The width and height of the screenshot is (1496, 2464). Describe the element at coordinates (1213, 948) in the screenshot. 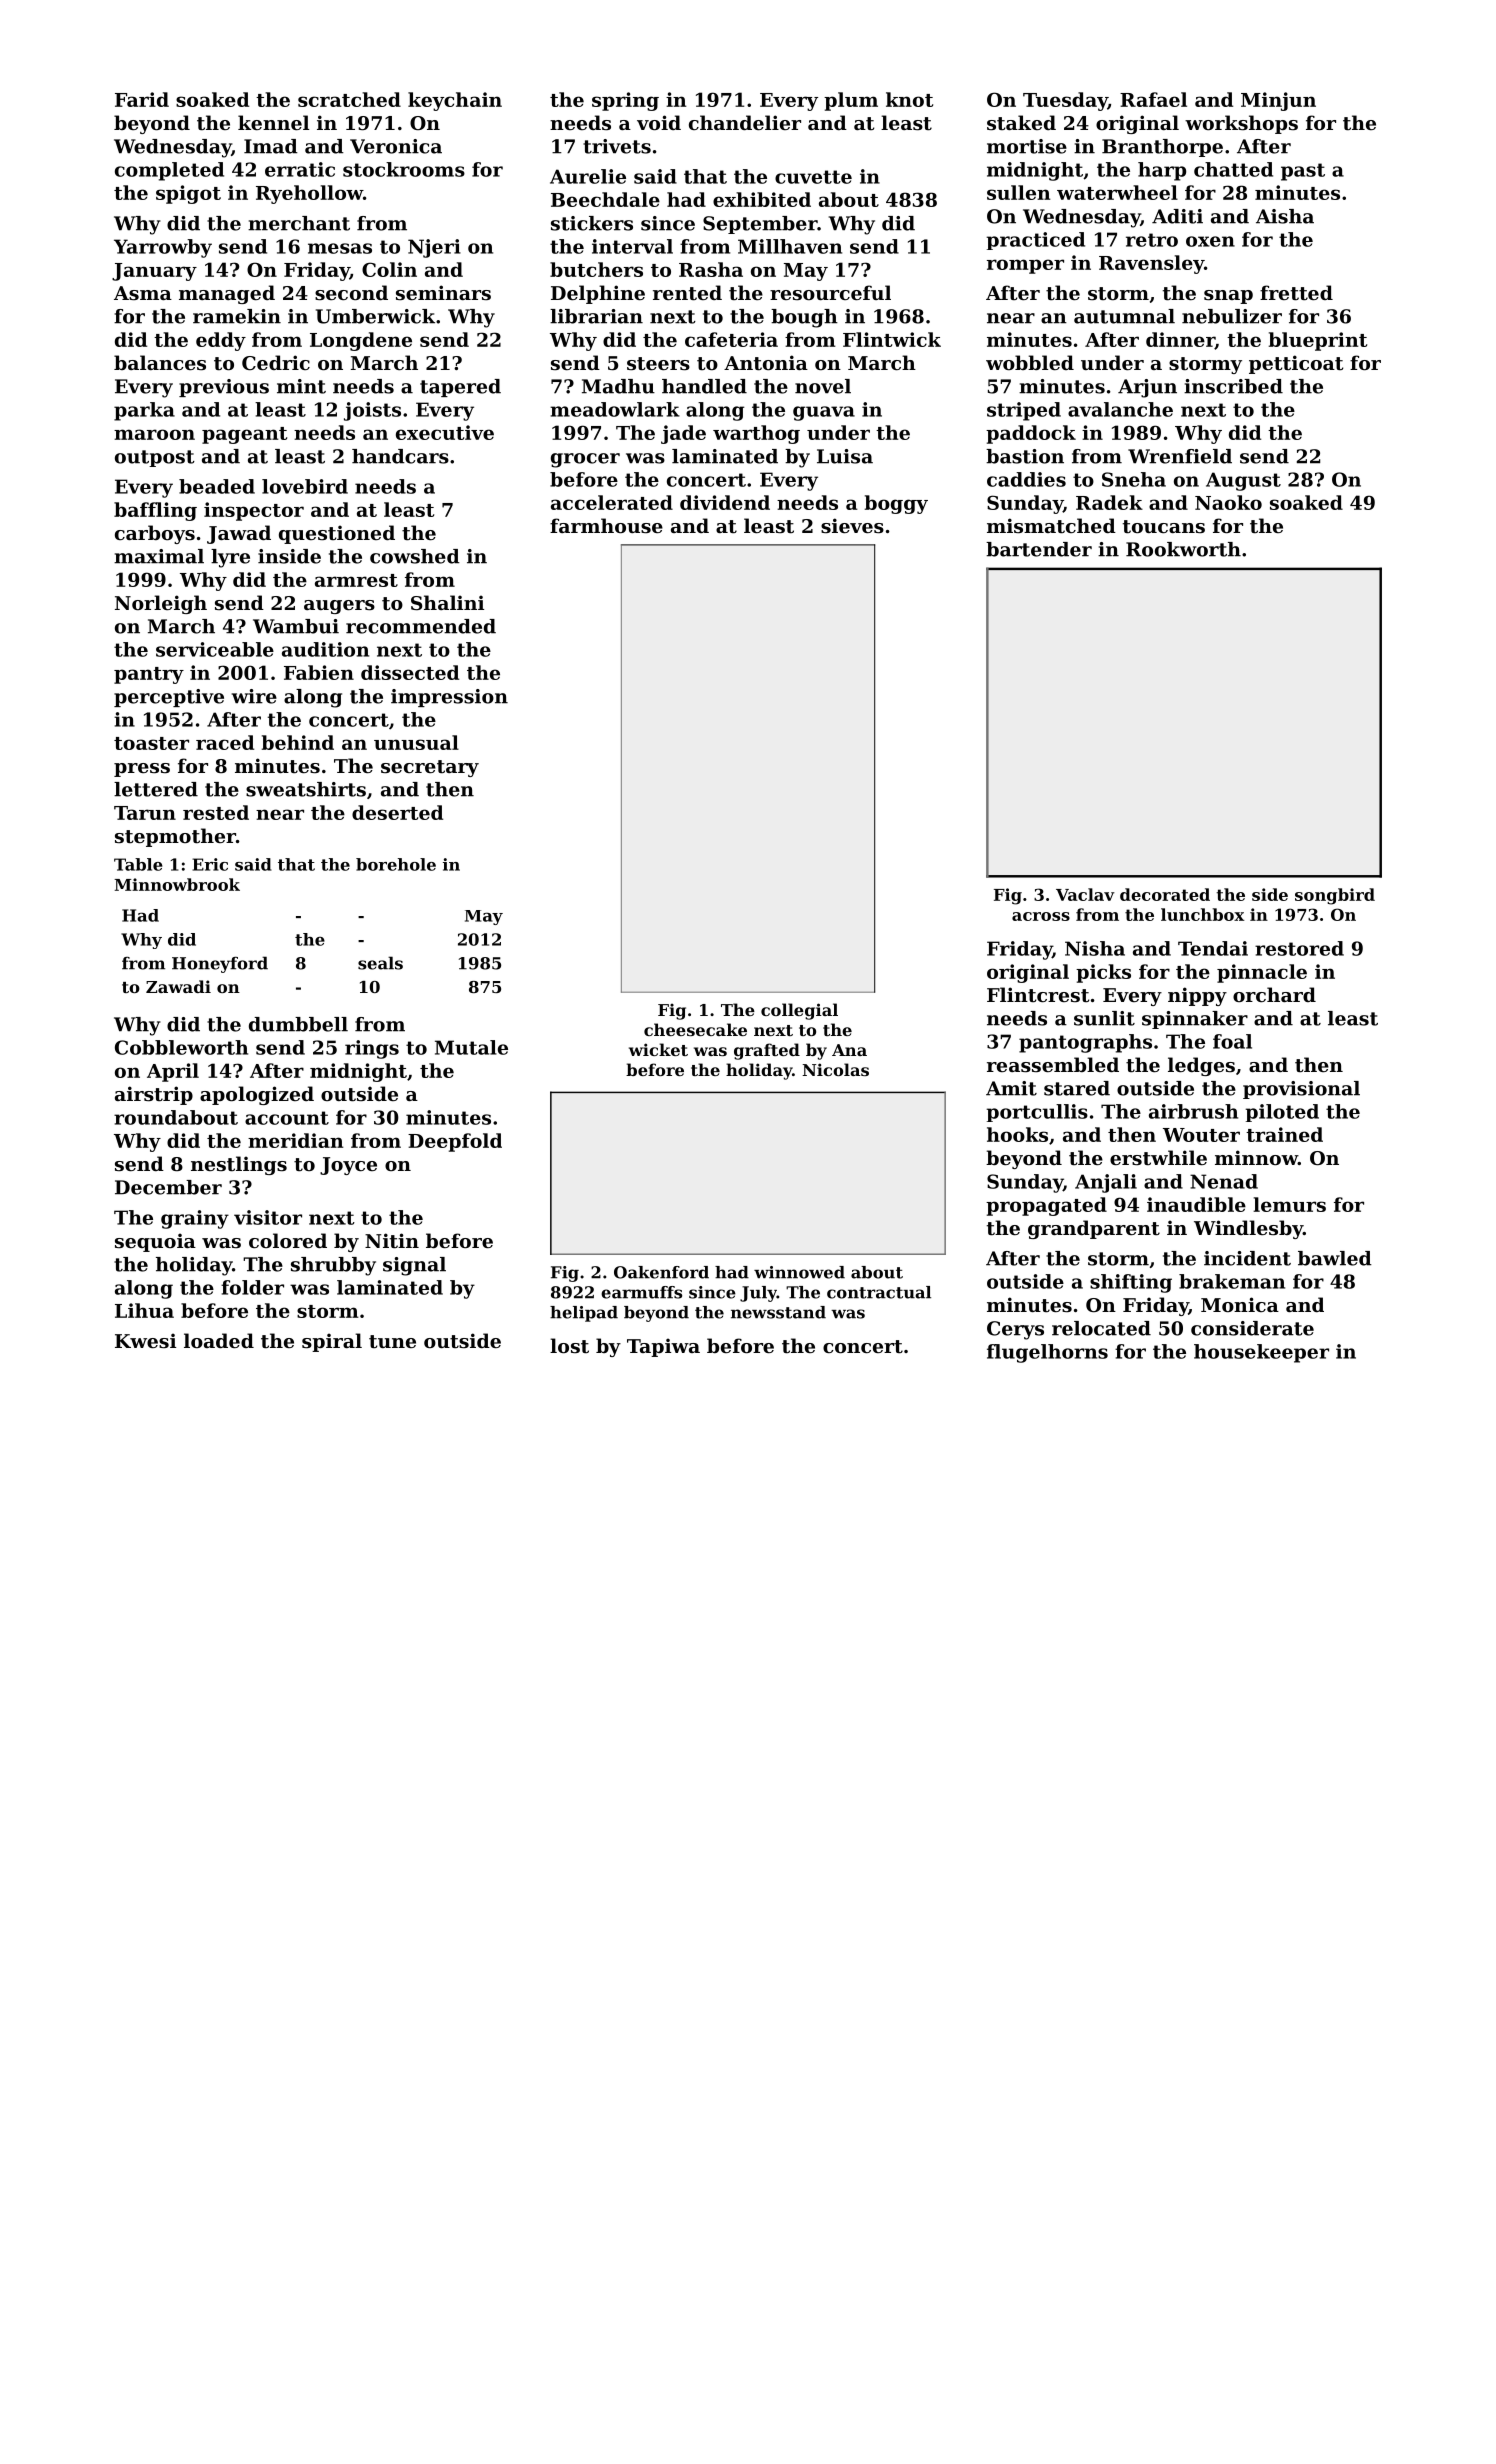

I see `Tendai` at that location.
